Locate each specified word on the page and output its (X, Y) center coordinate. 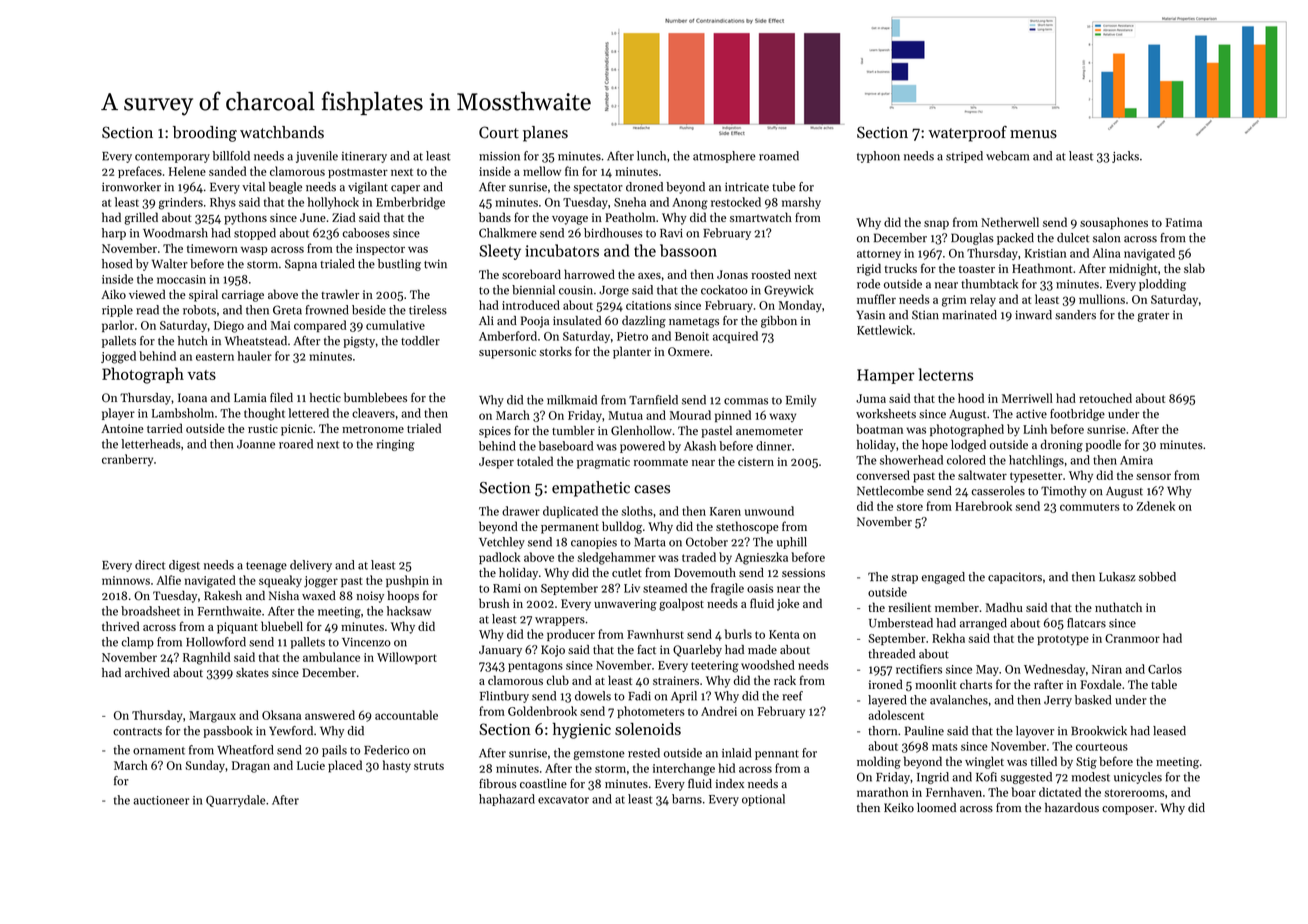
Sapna (301, 265)
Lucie (311, 765)
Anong (690, 204)
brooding (205, 134)
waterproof (967, 134)
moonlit (936, 684)
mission (499, 156)
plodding (1162, 285)
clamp (137, 643)
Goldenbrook (542, 711)
